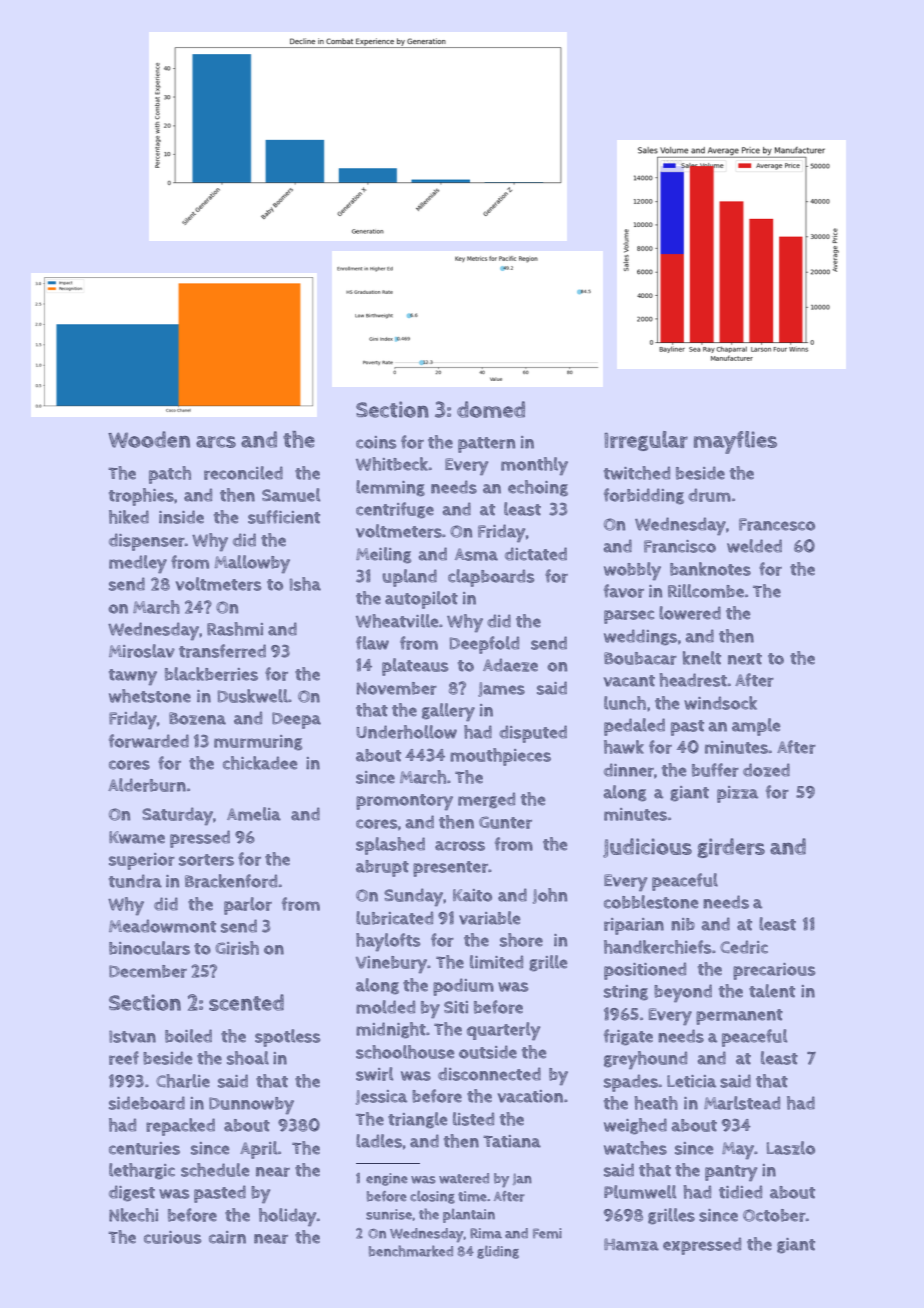 The width and height of the image is (924, 1308). I want to click on Marlstead, so click(742, 1103).
